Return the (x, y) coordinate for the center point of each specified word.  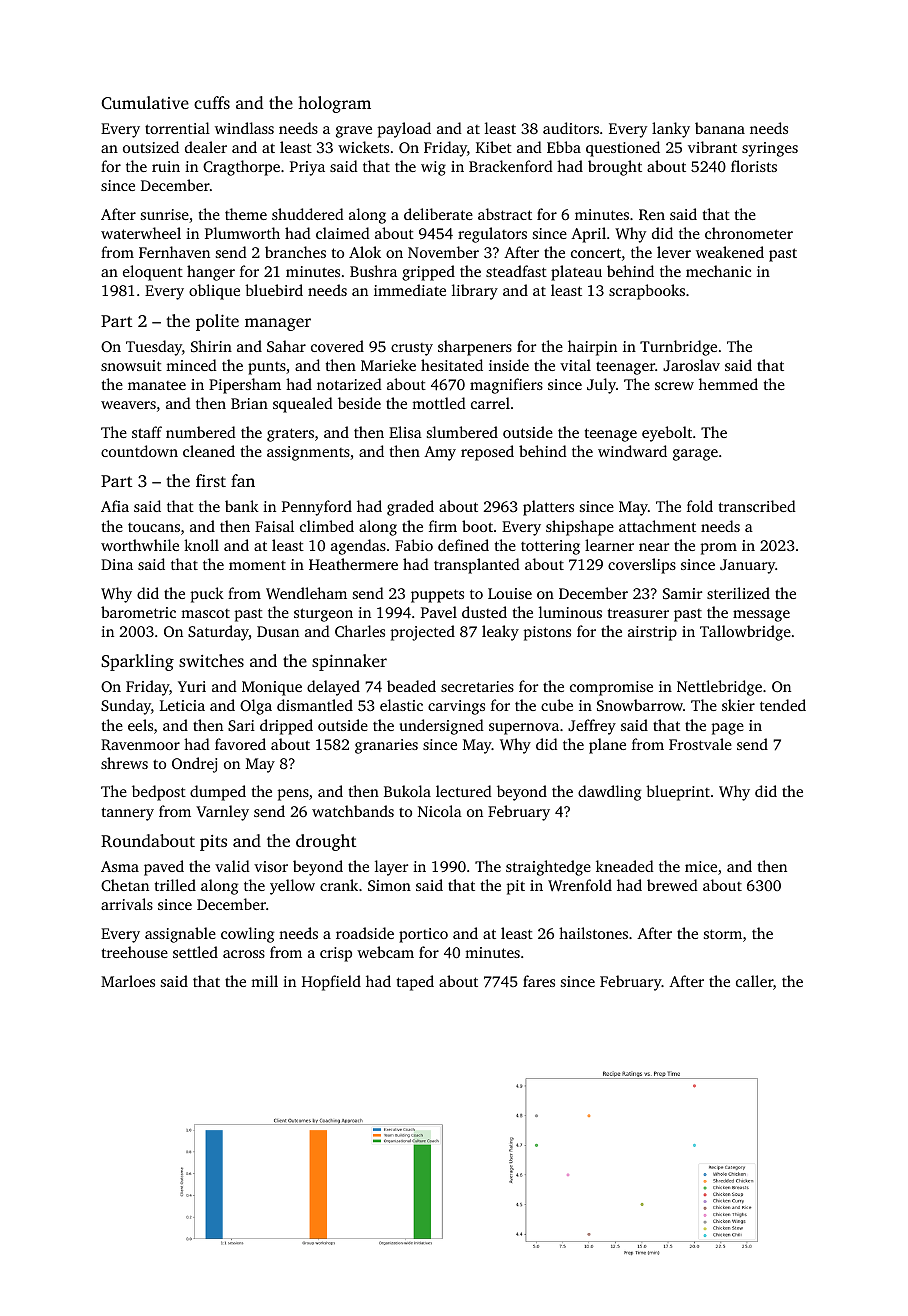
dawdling (609, 793)
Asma (120, 866)
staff (147, 432)
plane (607, 746)
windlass (244, 128)
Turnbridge (678, 348)
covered (337, 346)
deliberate (438, 214)
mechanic (718, 271)
